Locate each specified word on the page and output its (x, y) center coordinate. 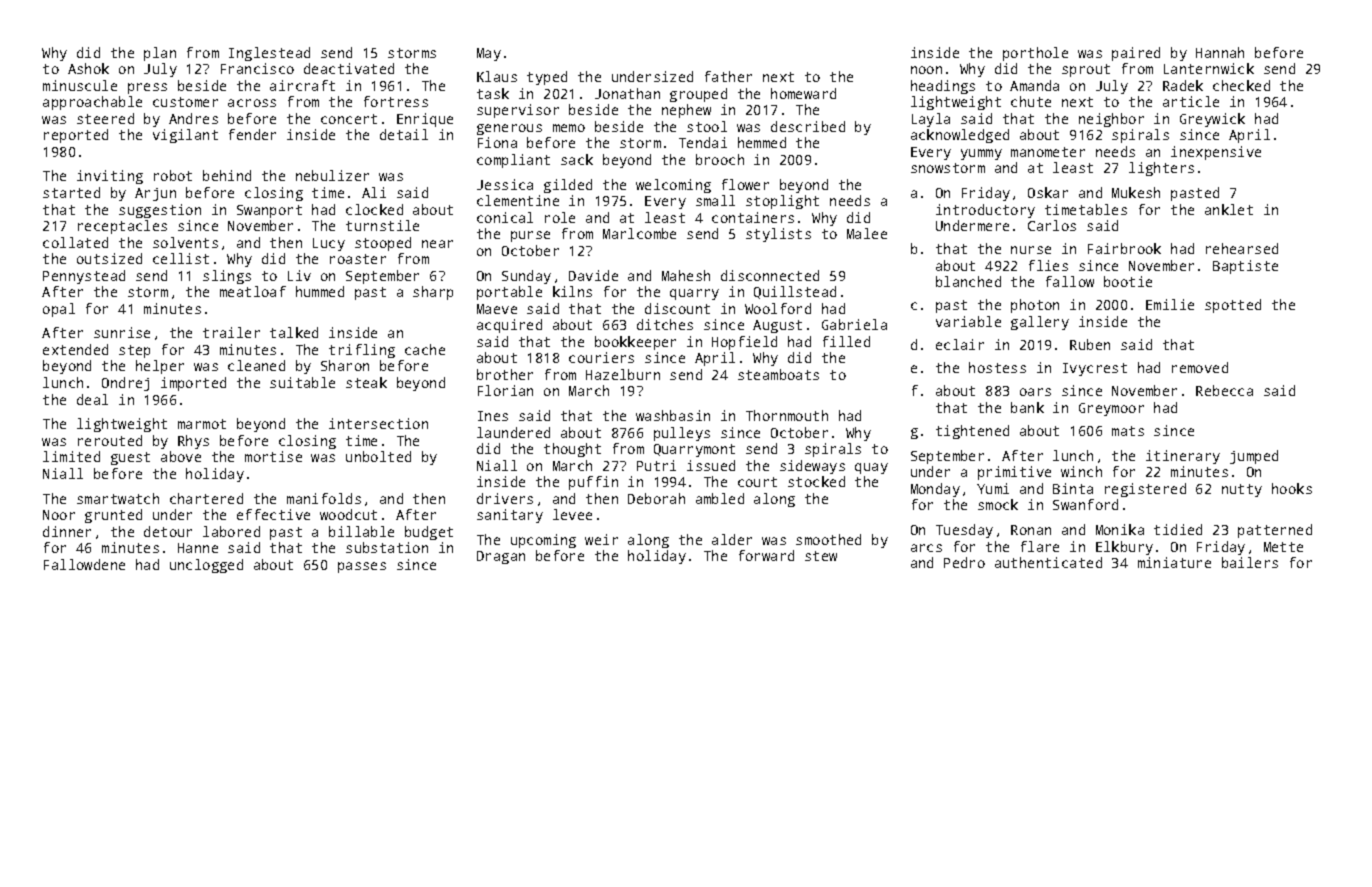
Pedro (964, 562)
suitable (302, 382)
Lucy (329, 244)
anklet (1229, 209)
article (1191, 101)
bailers (1250, 562)
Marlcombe (639, 233)
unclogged (206, 566)
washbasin (673, 415)
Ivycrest (1095, 369)
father (728, 76)
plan (160, 54)
